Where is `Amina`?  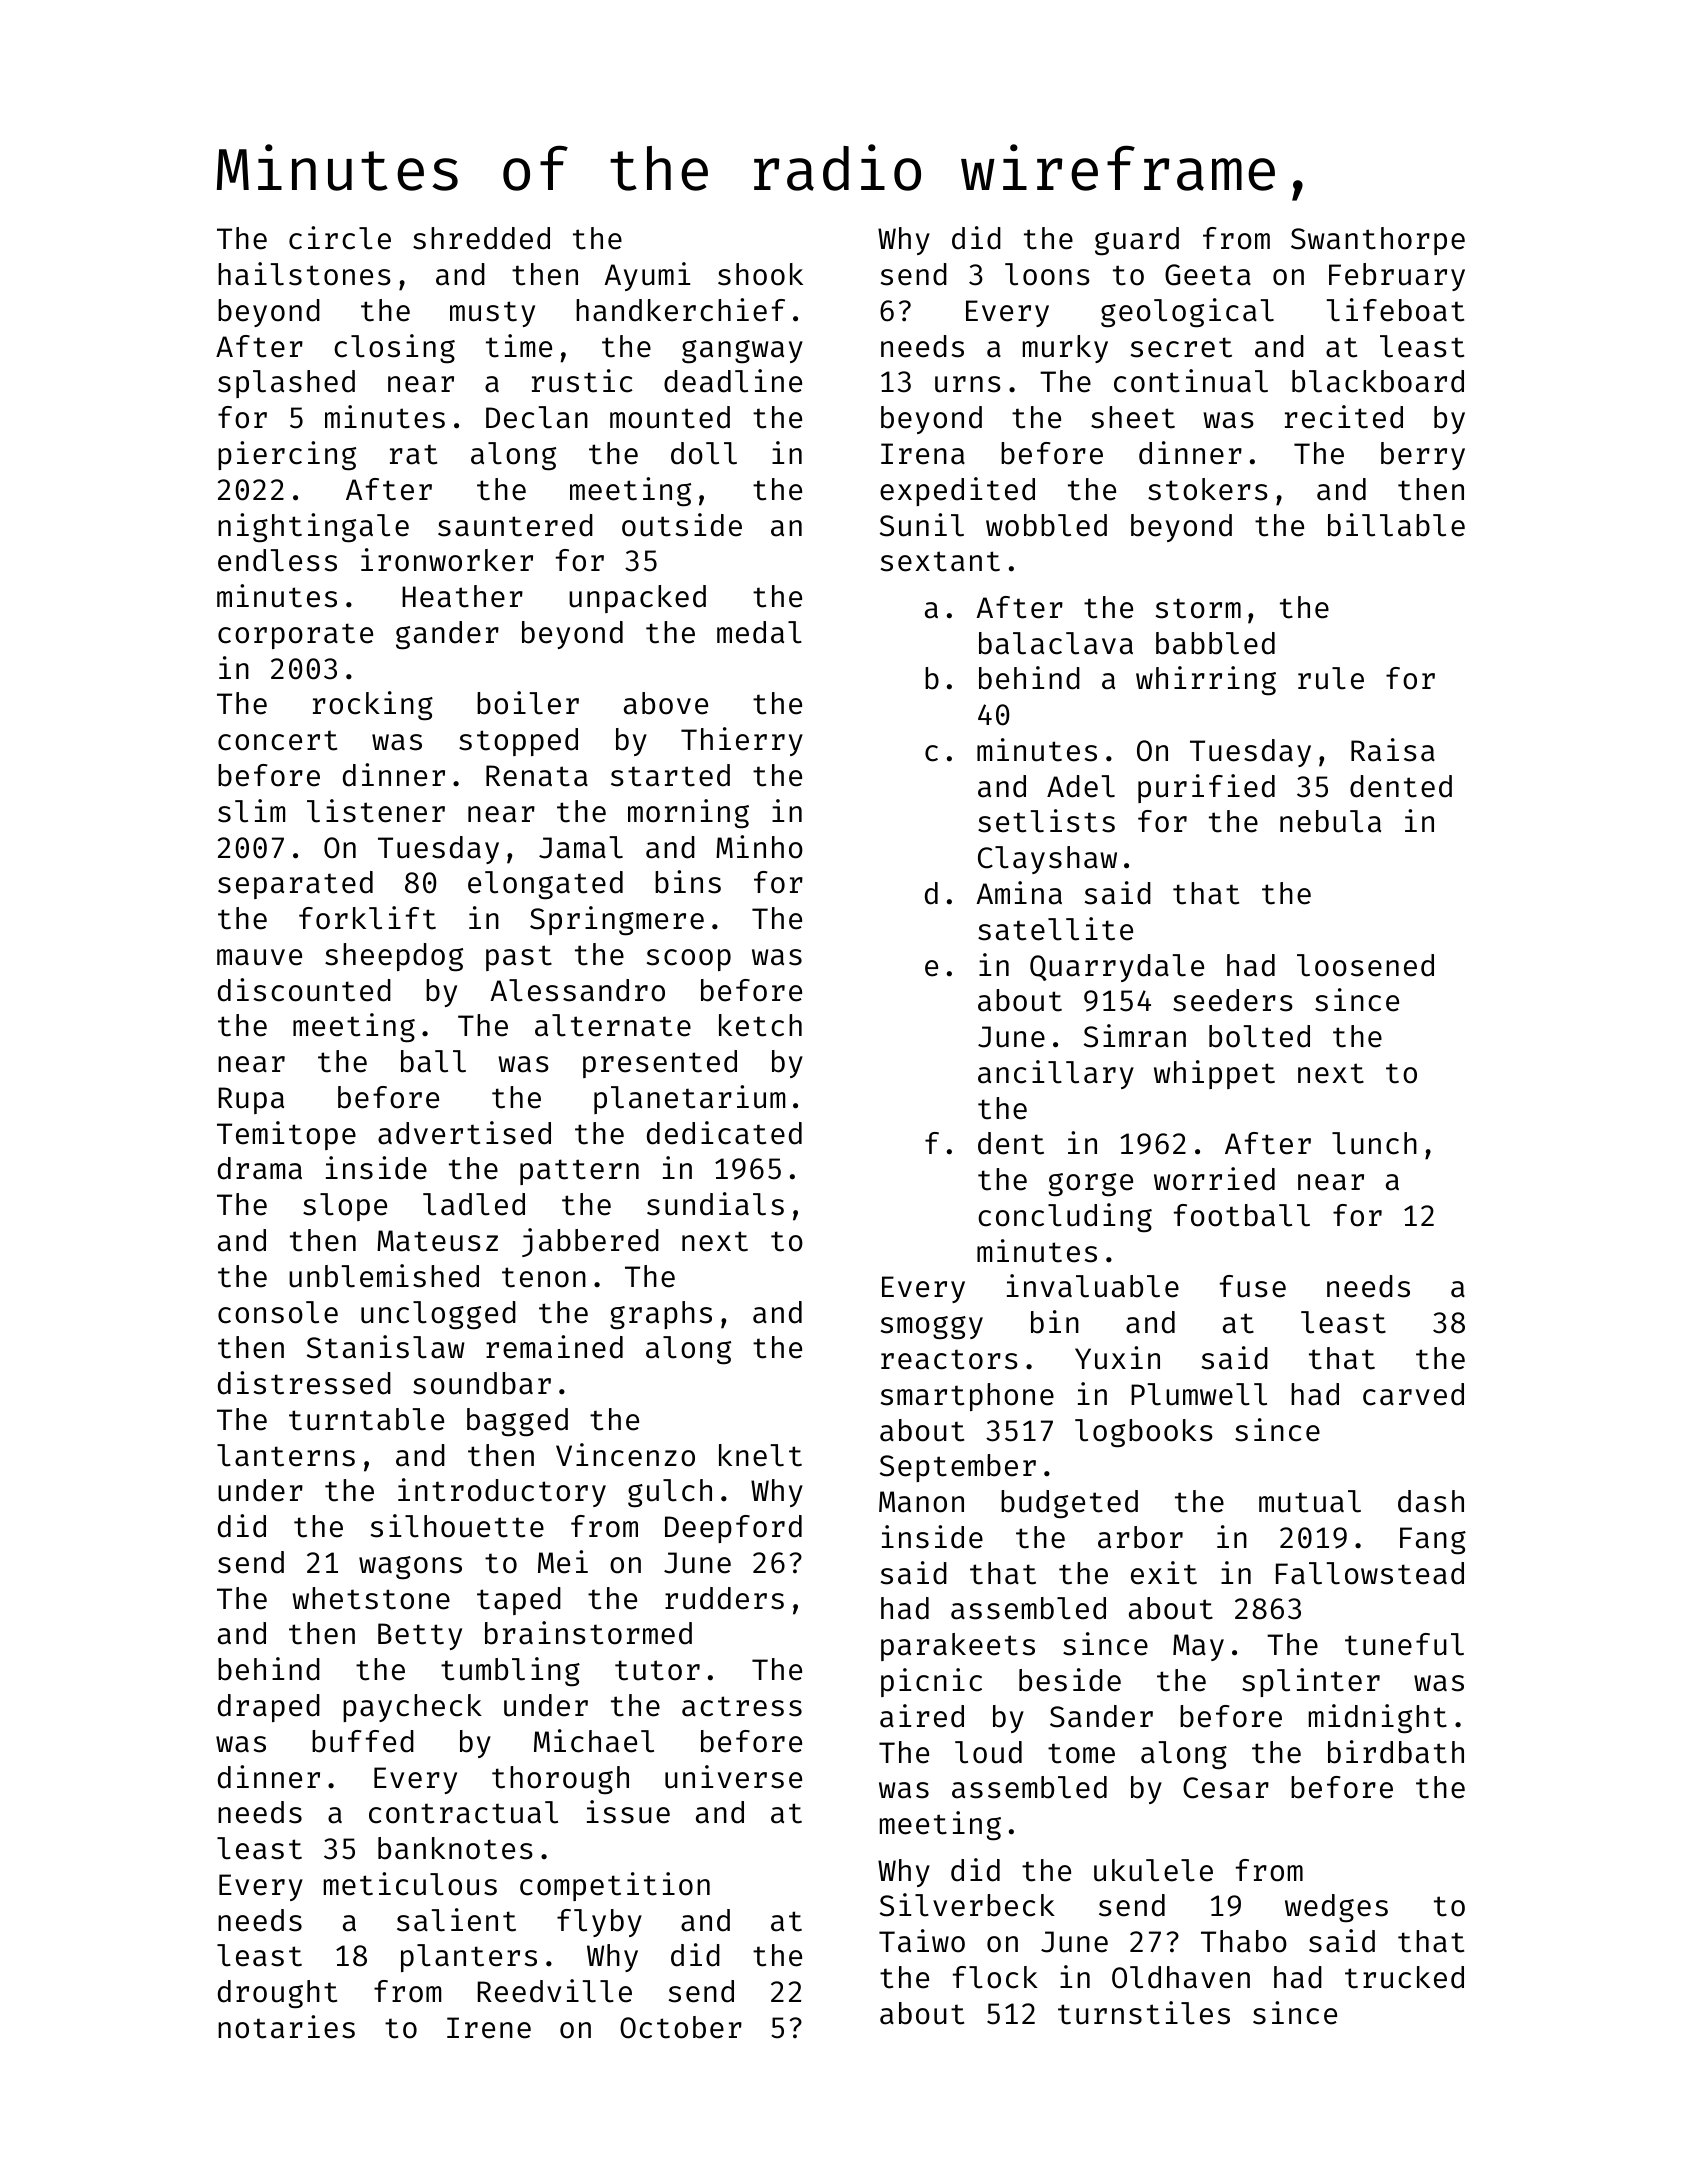 Amina is located at coordinates (1019, 893).
